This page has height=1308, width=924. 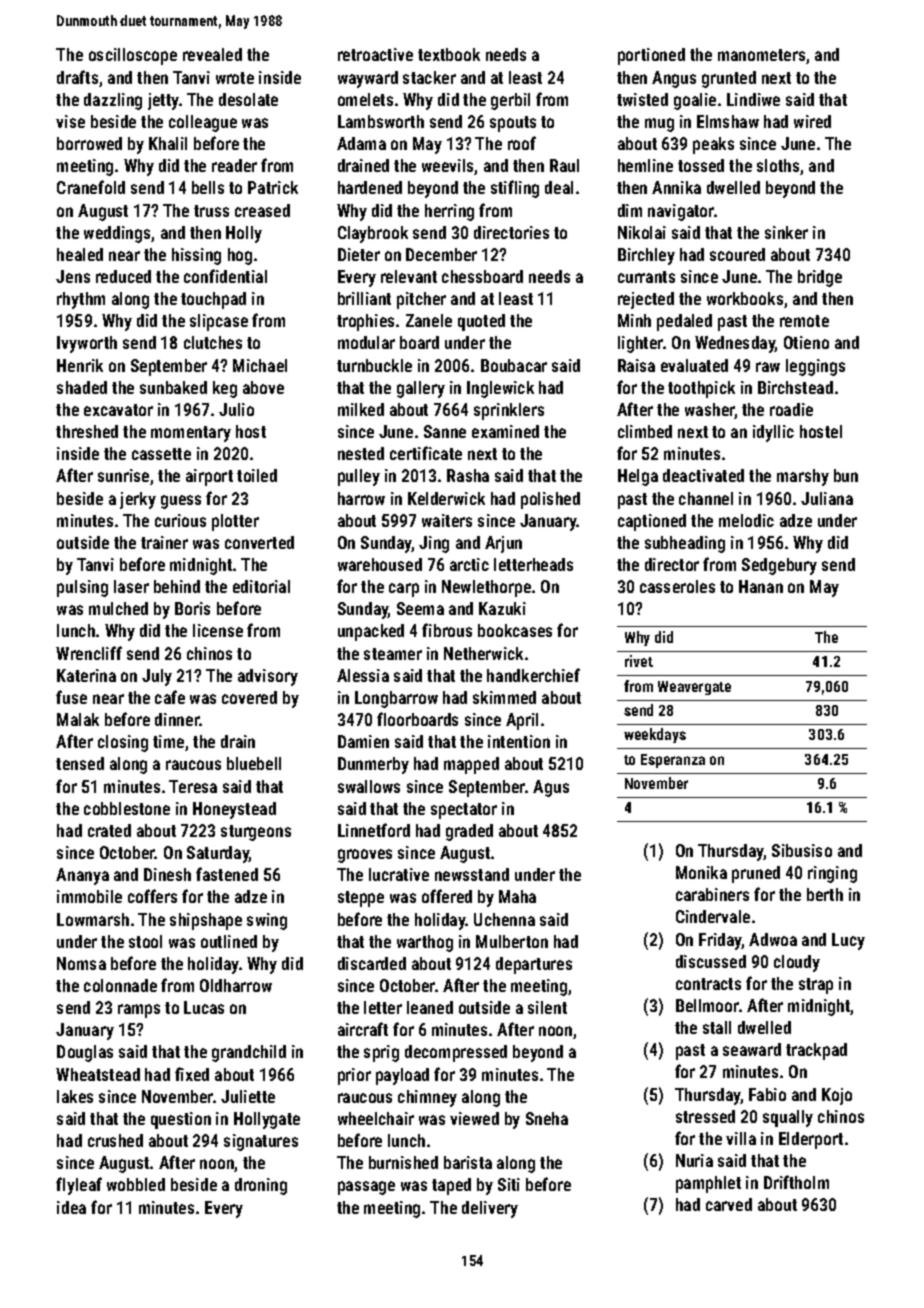 I want to click on textbook, so click(x=449, y=54).
